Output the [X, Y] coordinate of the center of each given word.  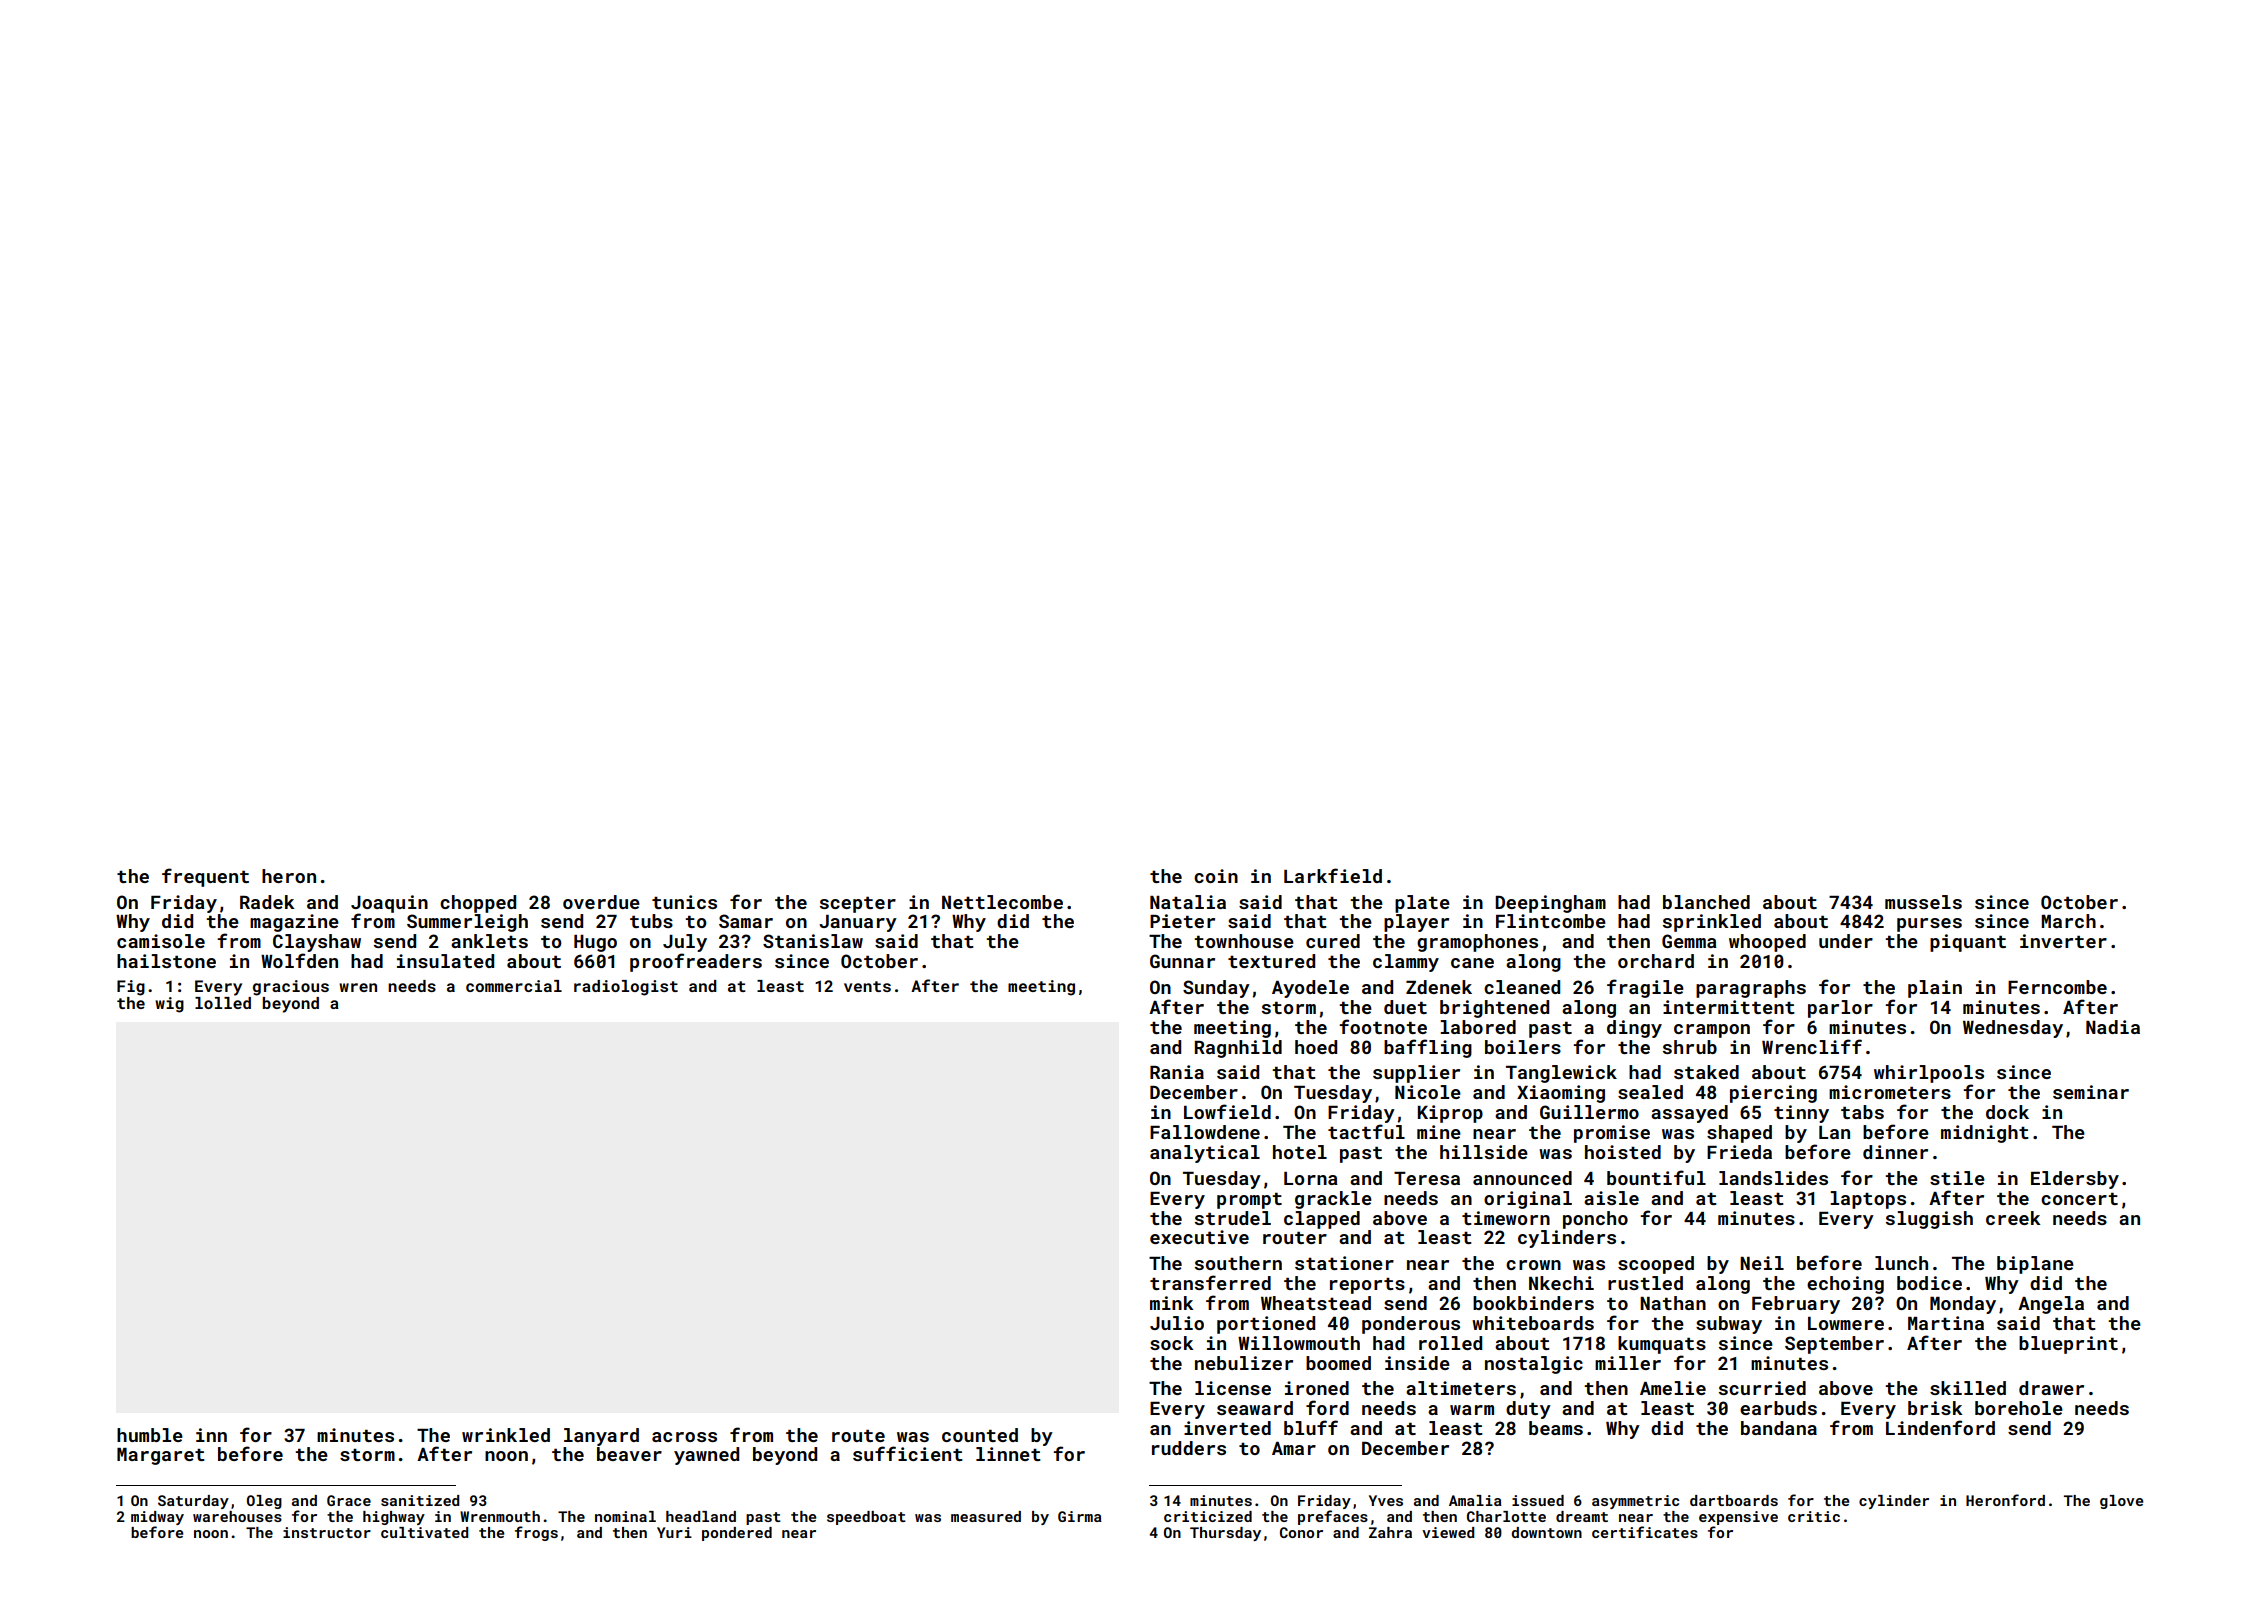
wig [169, 1005]
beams [1556, 1428]
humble [150, 1435]
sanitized [420, 1500]
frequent [205, 877]
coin [1216, 876]
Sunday [1216, 989]
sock [1172, 1343]
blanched [1706, 902]
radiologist [626, 988]
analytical [1205, 1154]
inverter [2063, 941]
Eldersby [2075, 1180]
